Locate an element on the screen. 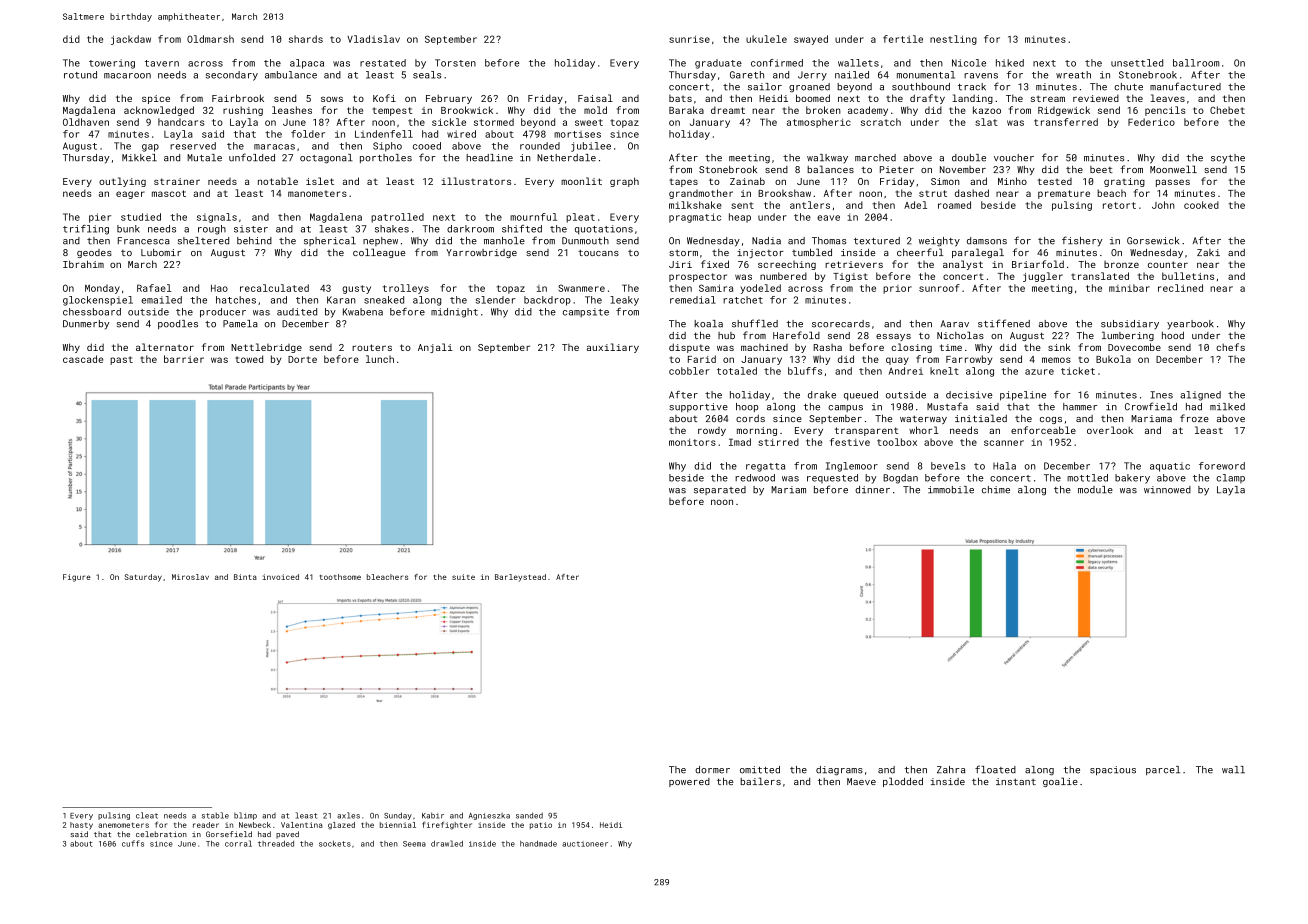 This screenshot has width=1308, height=924. scanner is located at coordinates (1004, 443).
